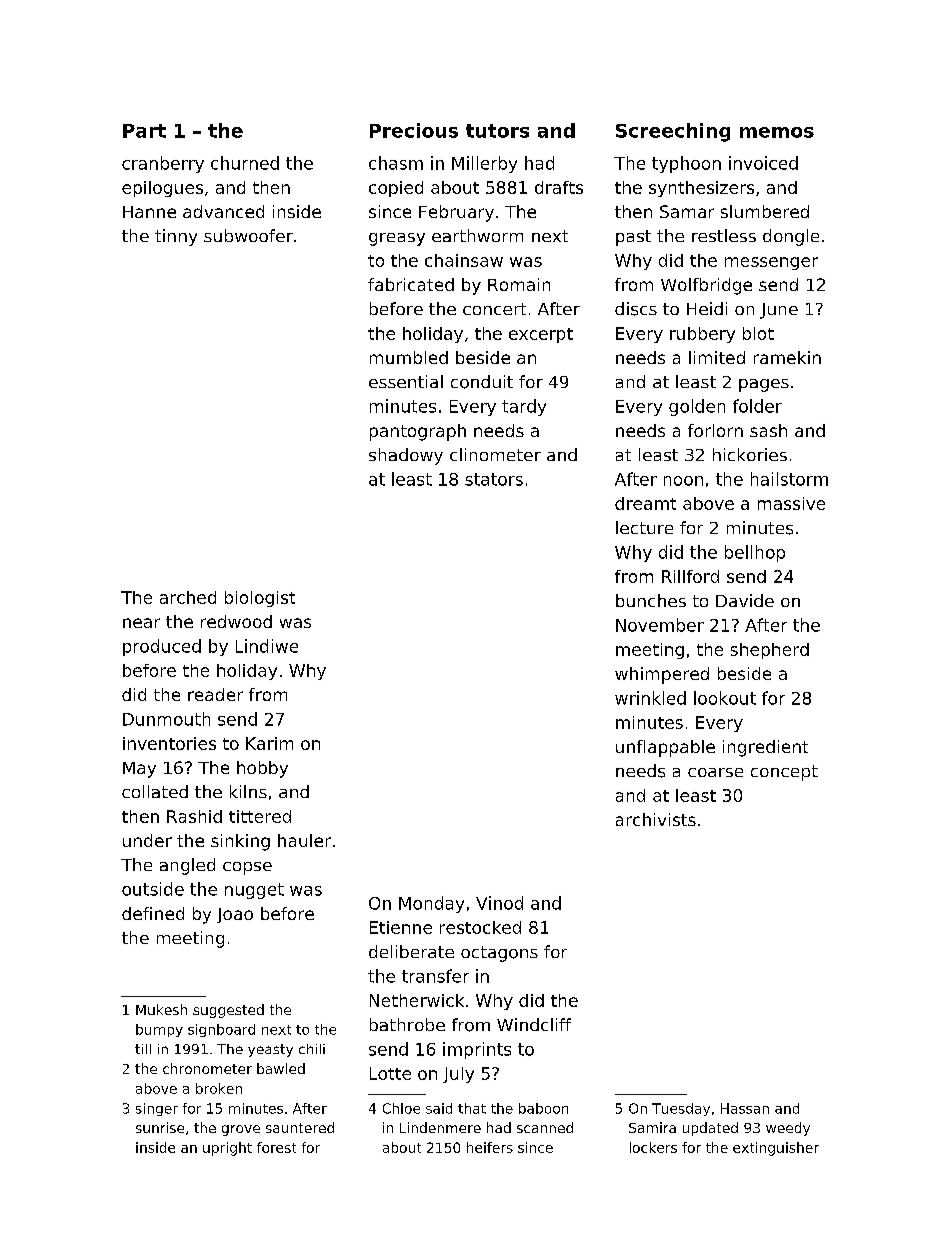  What do you see at coordinates (411, 284) in the document?
I see `fabricated` at bounding box center [411, 284].
